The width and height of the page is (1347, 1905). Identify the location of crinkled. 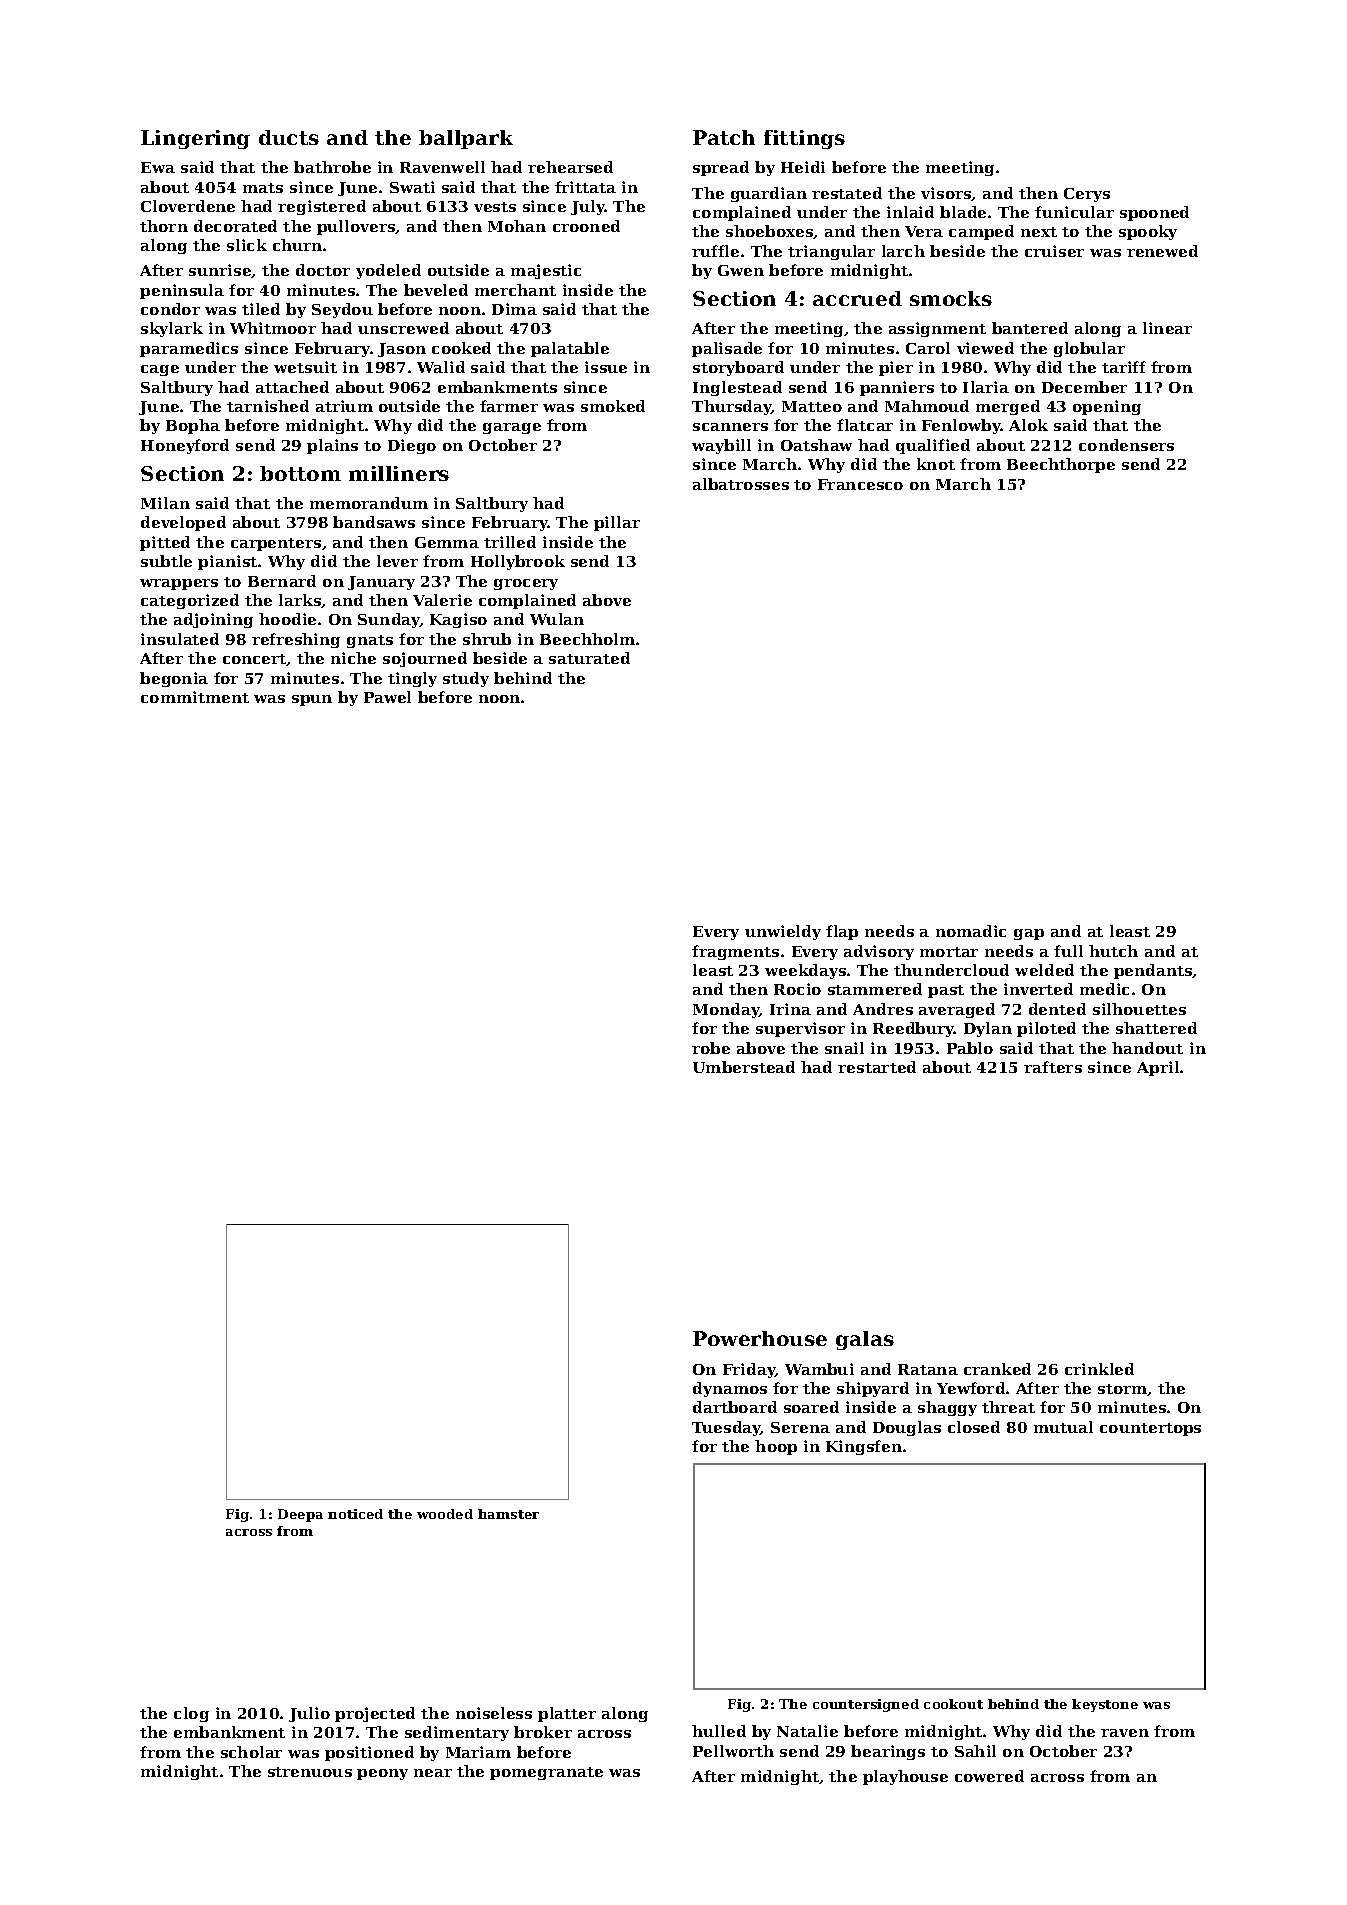
(1099, 1369).
